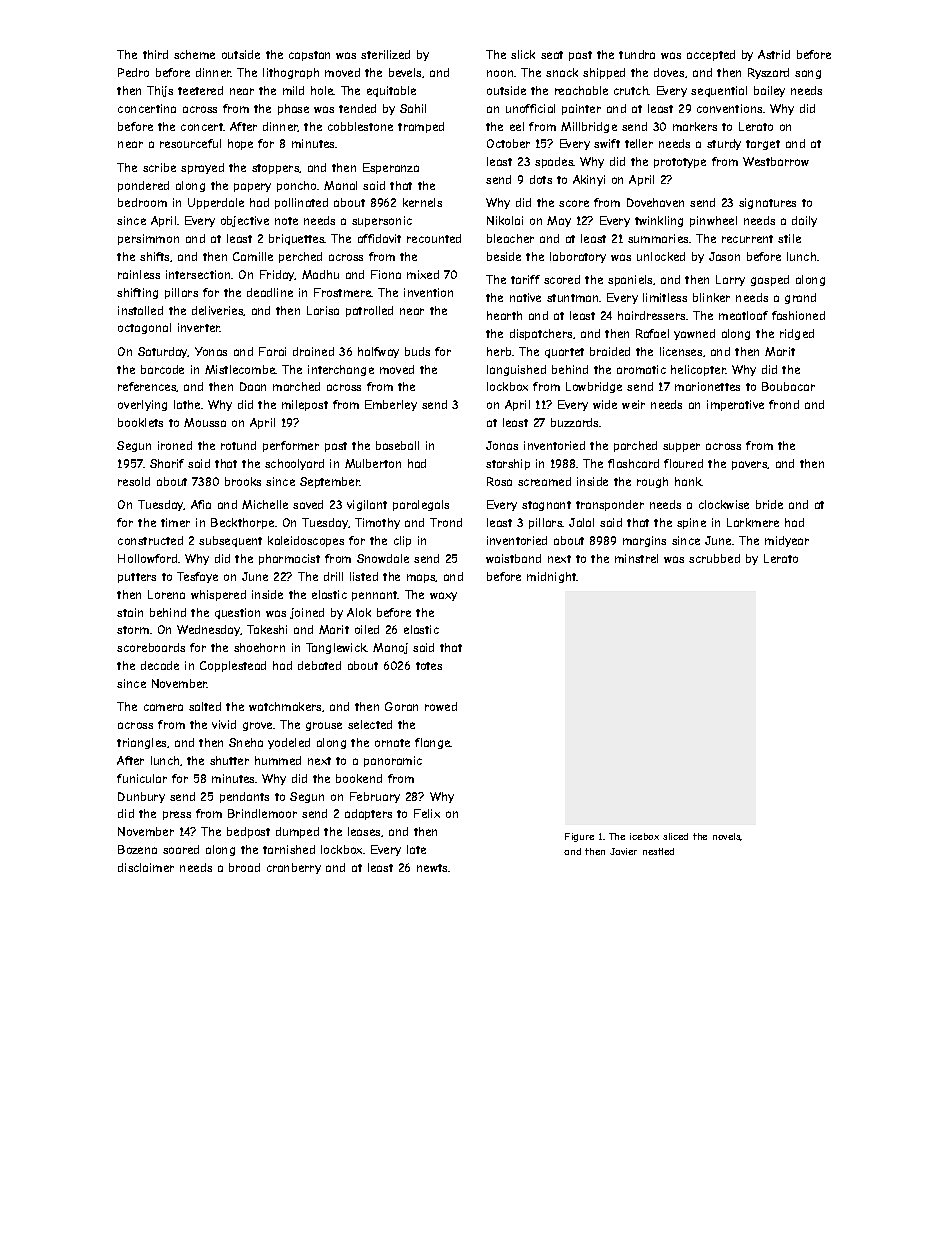 The width and height of the screenshot is (952, 1233). Describe the element at coordinates (714, 558) in the screenshot. I see `scrubbed` at that location.
